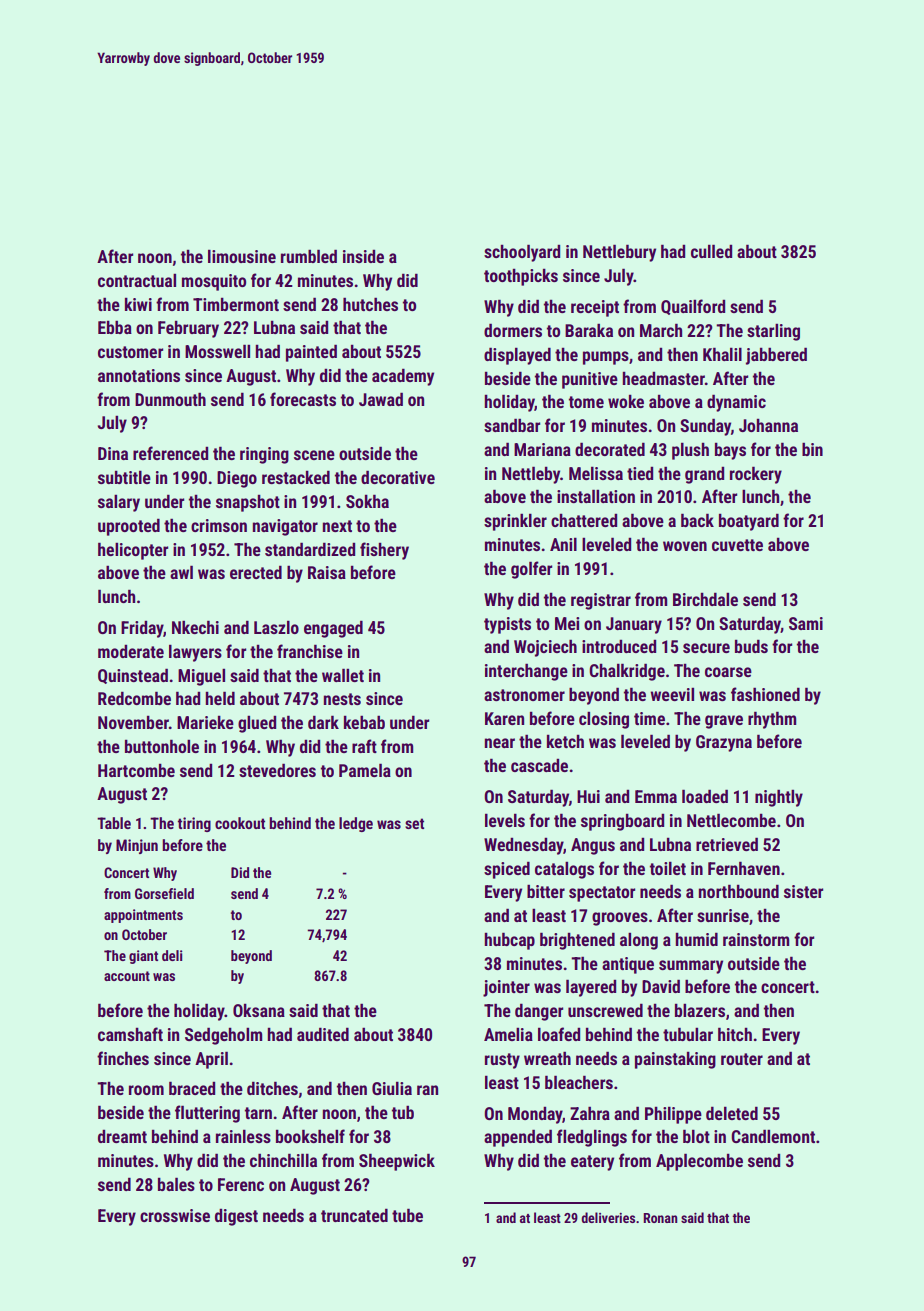 The width and height of the document is (924, 1311). What do you see at coordinates (711, 251) in the document?
I see `culled` at bounding box center [711, 251].
